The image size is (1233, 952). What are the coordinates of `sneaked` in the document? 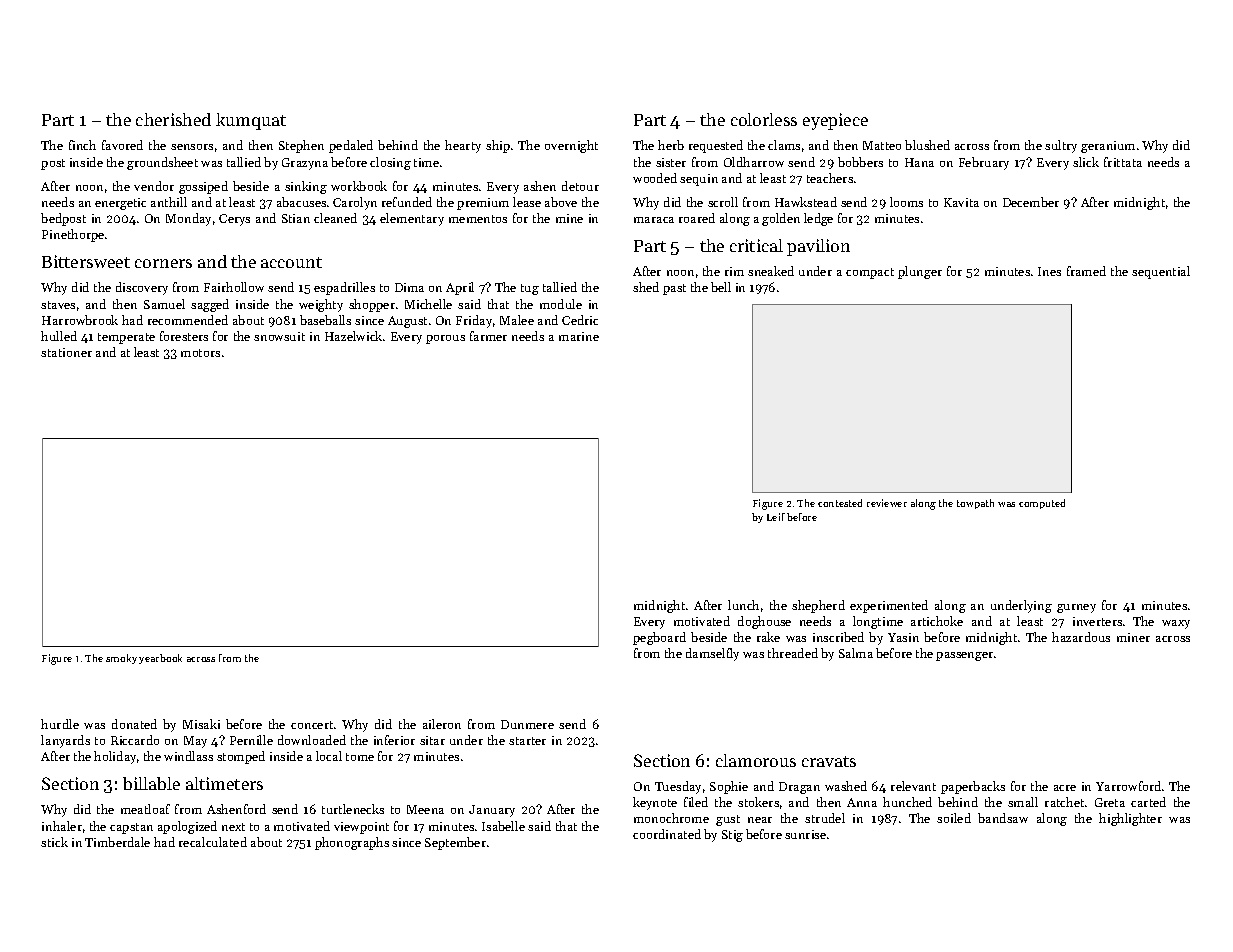 It's located at (771, 271).
